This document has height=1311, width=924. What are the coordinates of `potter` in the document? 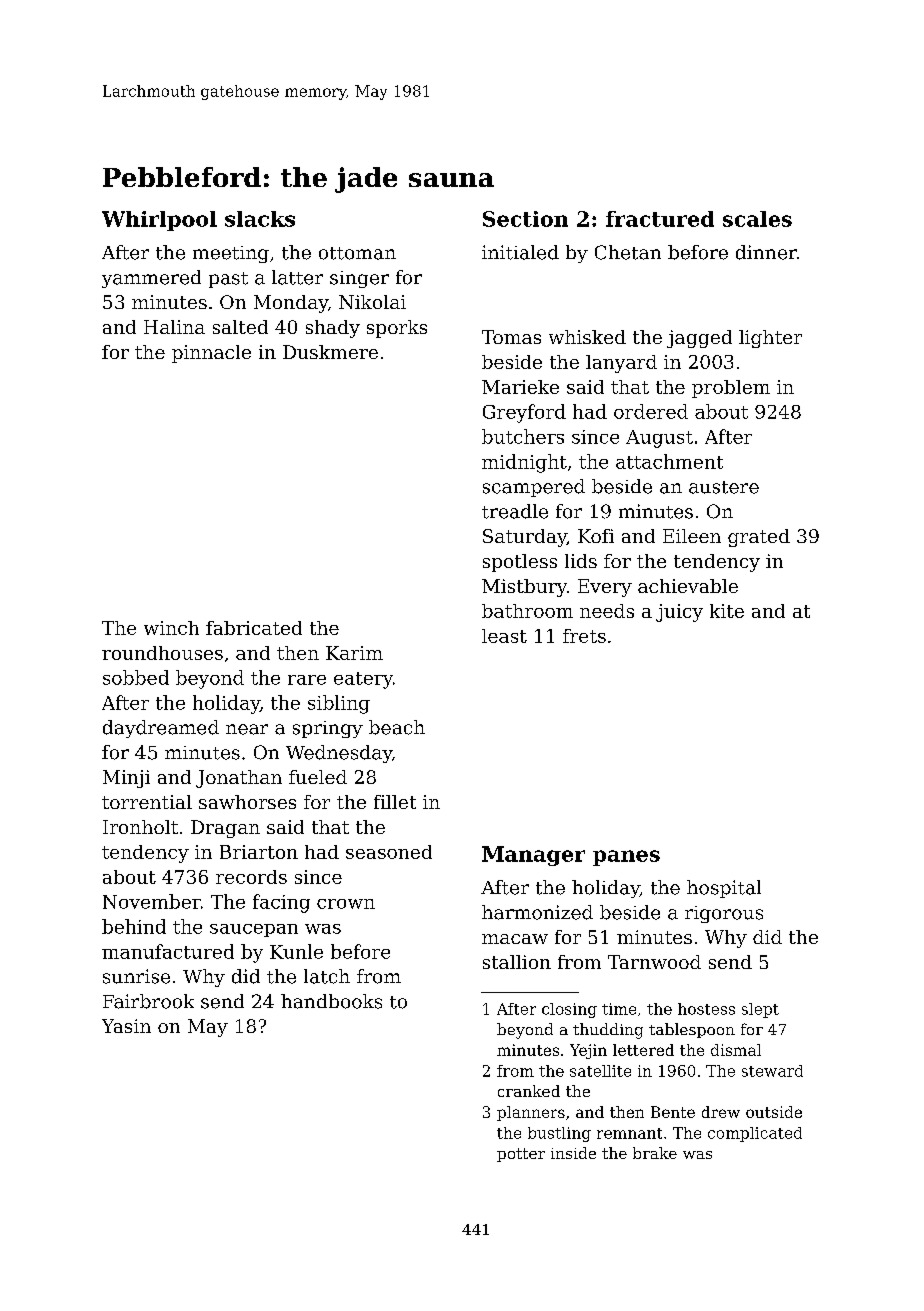 It's located at (521, 1155).
